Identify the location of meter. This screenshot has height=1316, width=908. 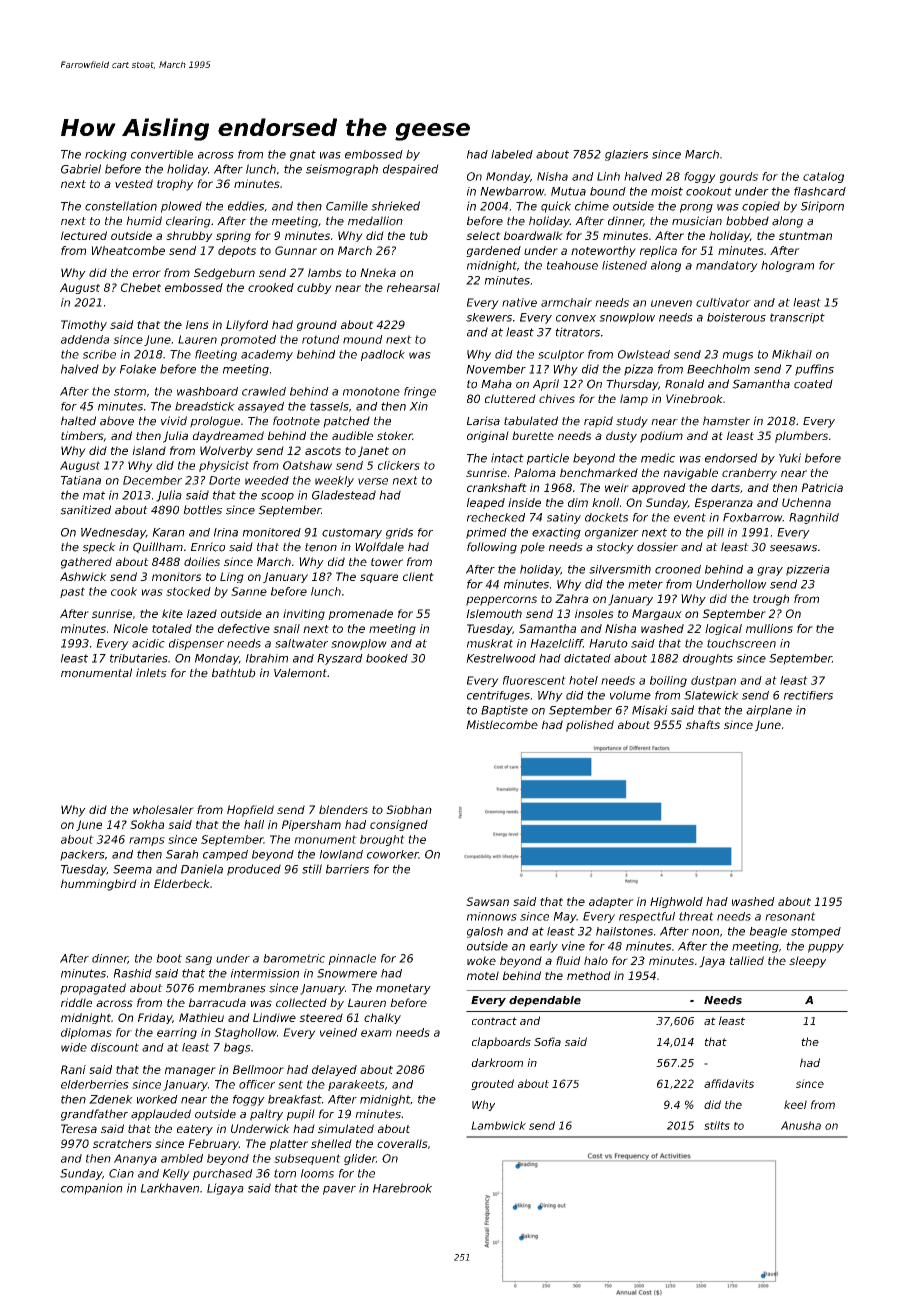
(645, 584).
